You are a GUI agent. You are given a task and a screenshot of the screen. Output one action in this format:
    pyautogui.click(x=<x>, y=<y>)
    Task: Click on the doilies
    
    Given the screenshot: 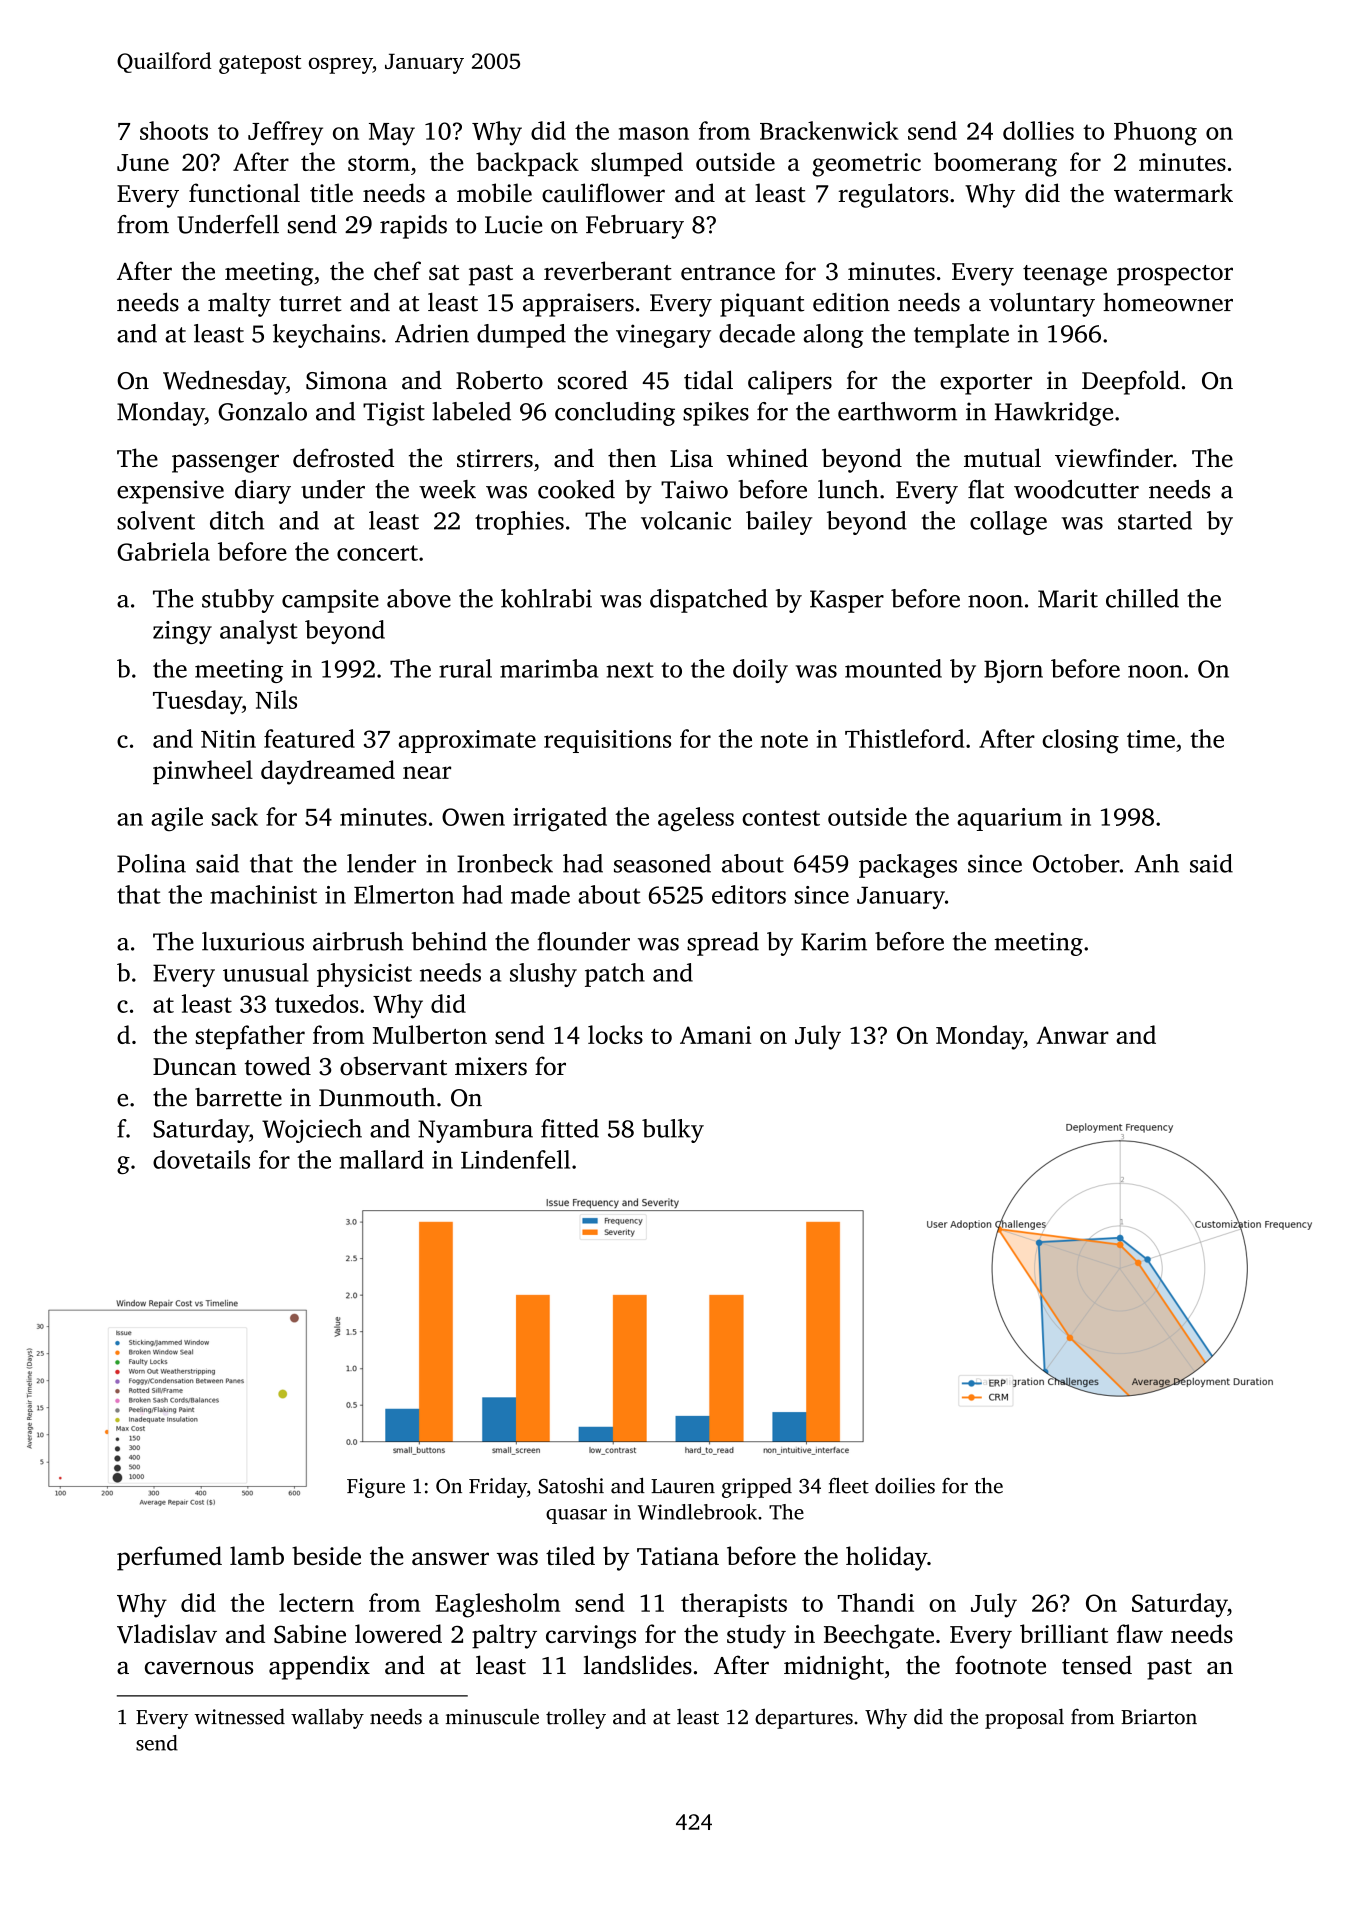 What is the action you would take?
    pyautogui.click(x=905, y=1486)
